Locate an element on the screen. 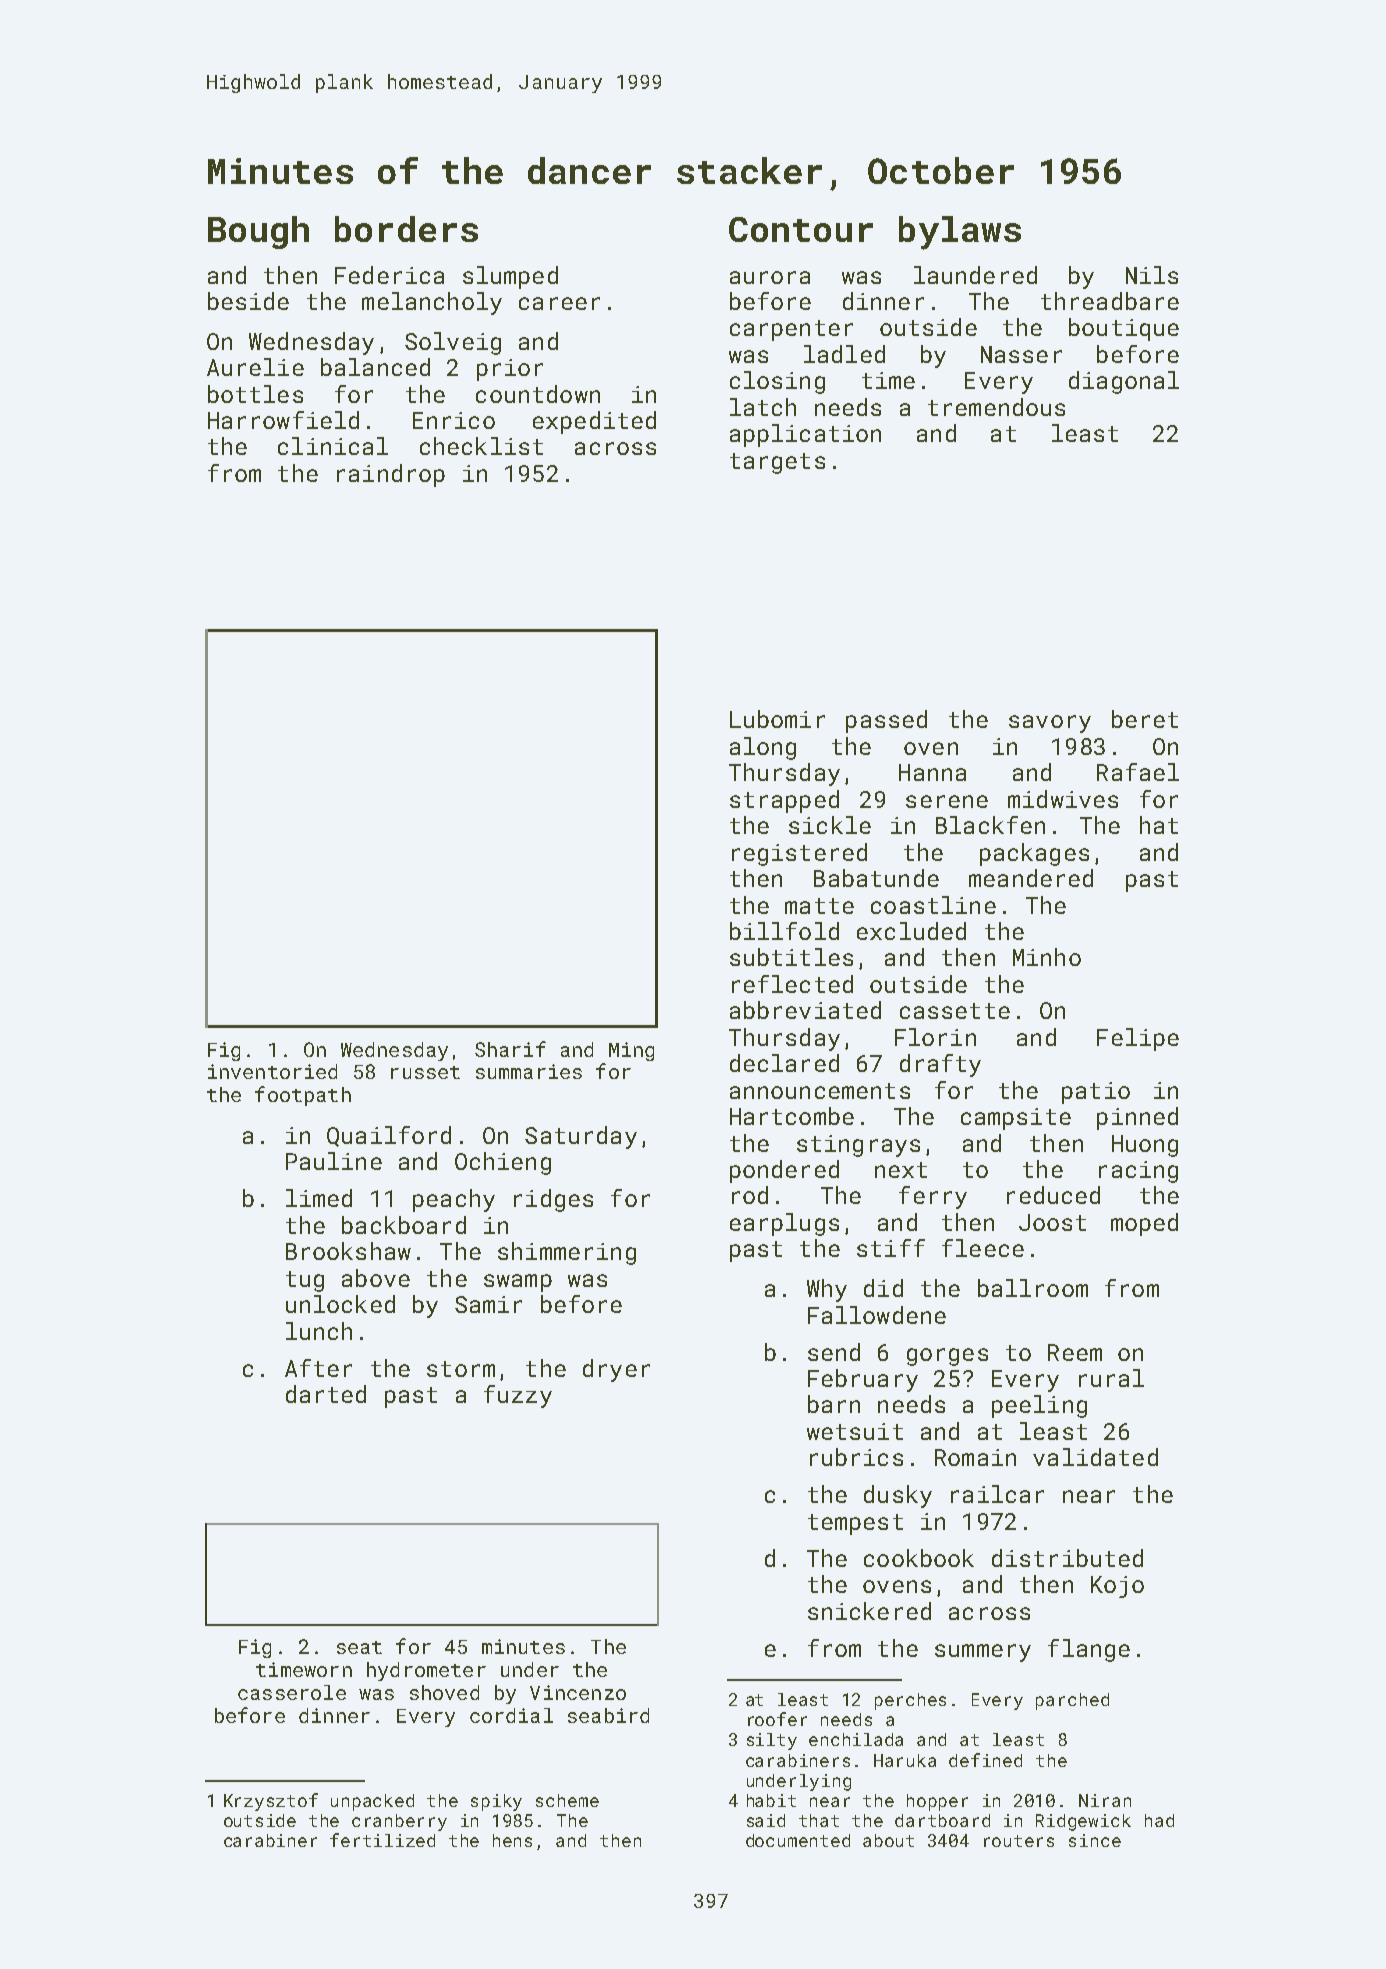  inventoried is located at coordinates (272, 1071).
